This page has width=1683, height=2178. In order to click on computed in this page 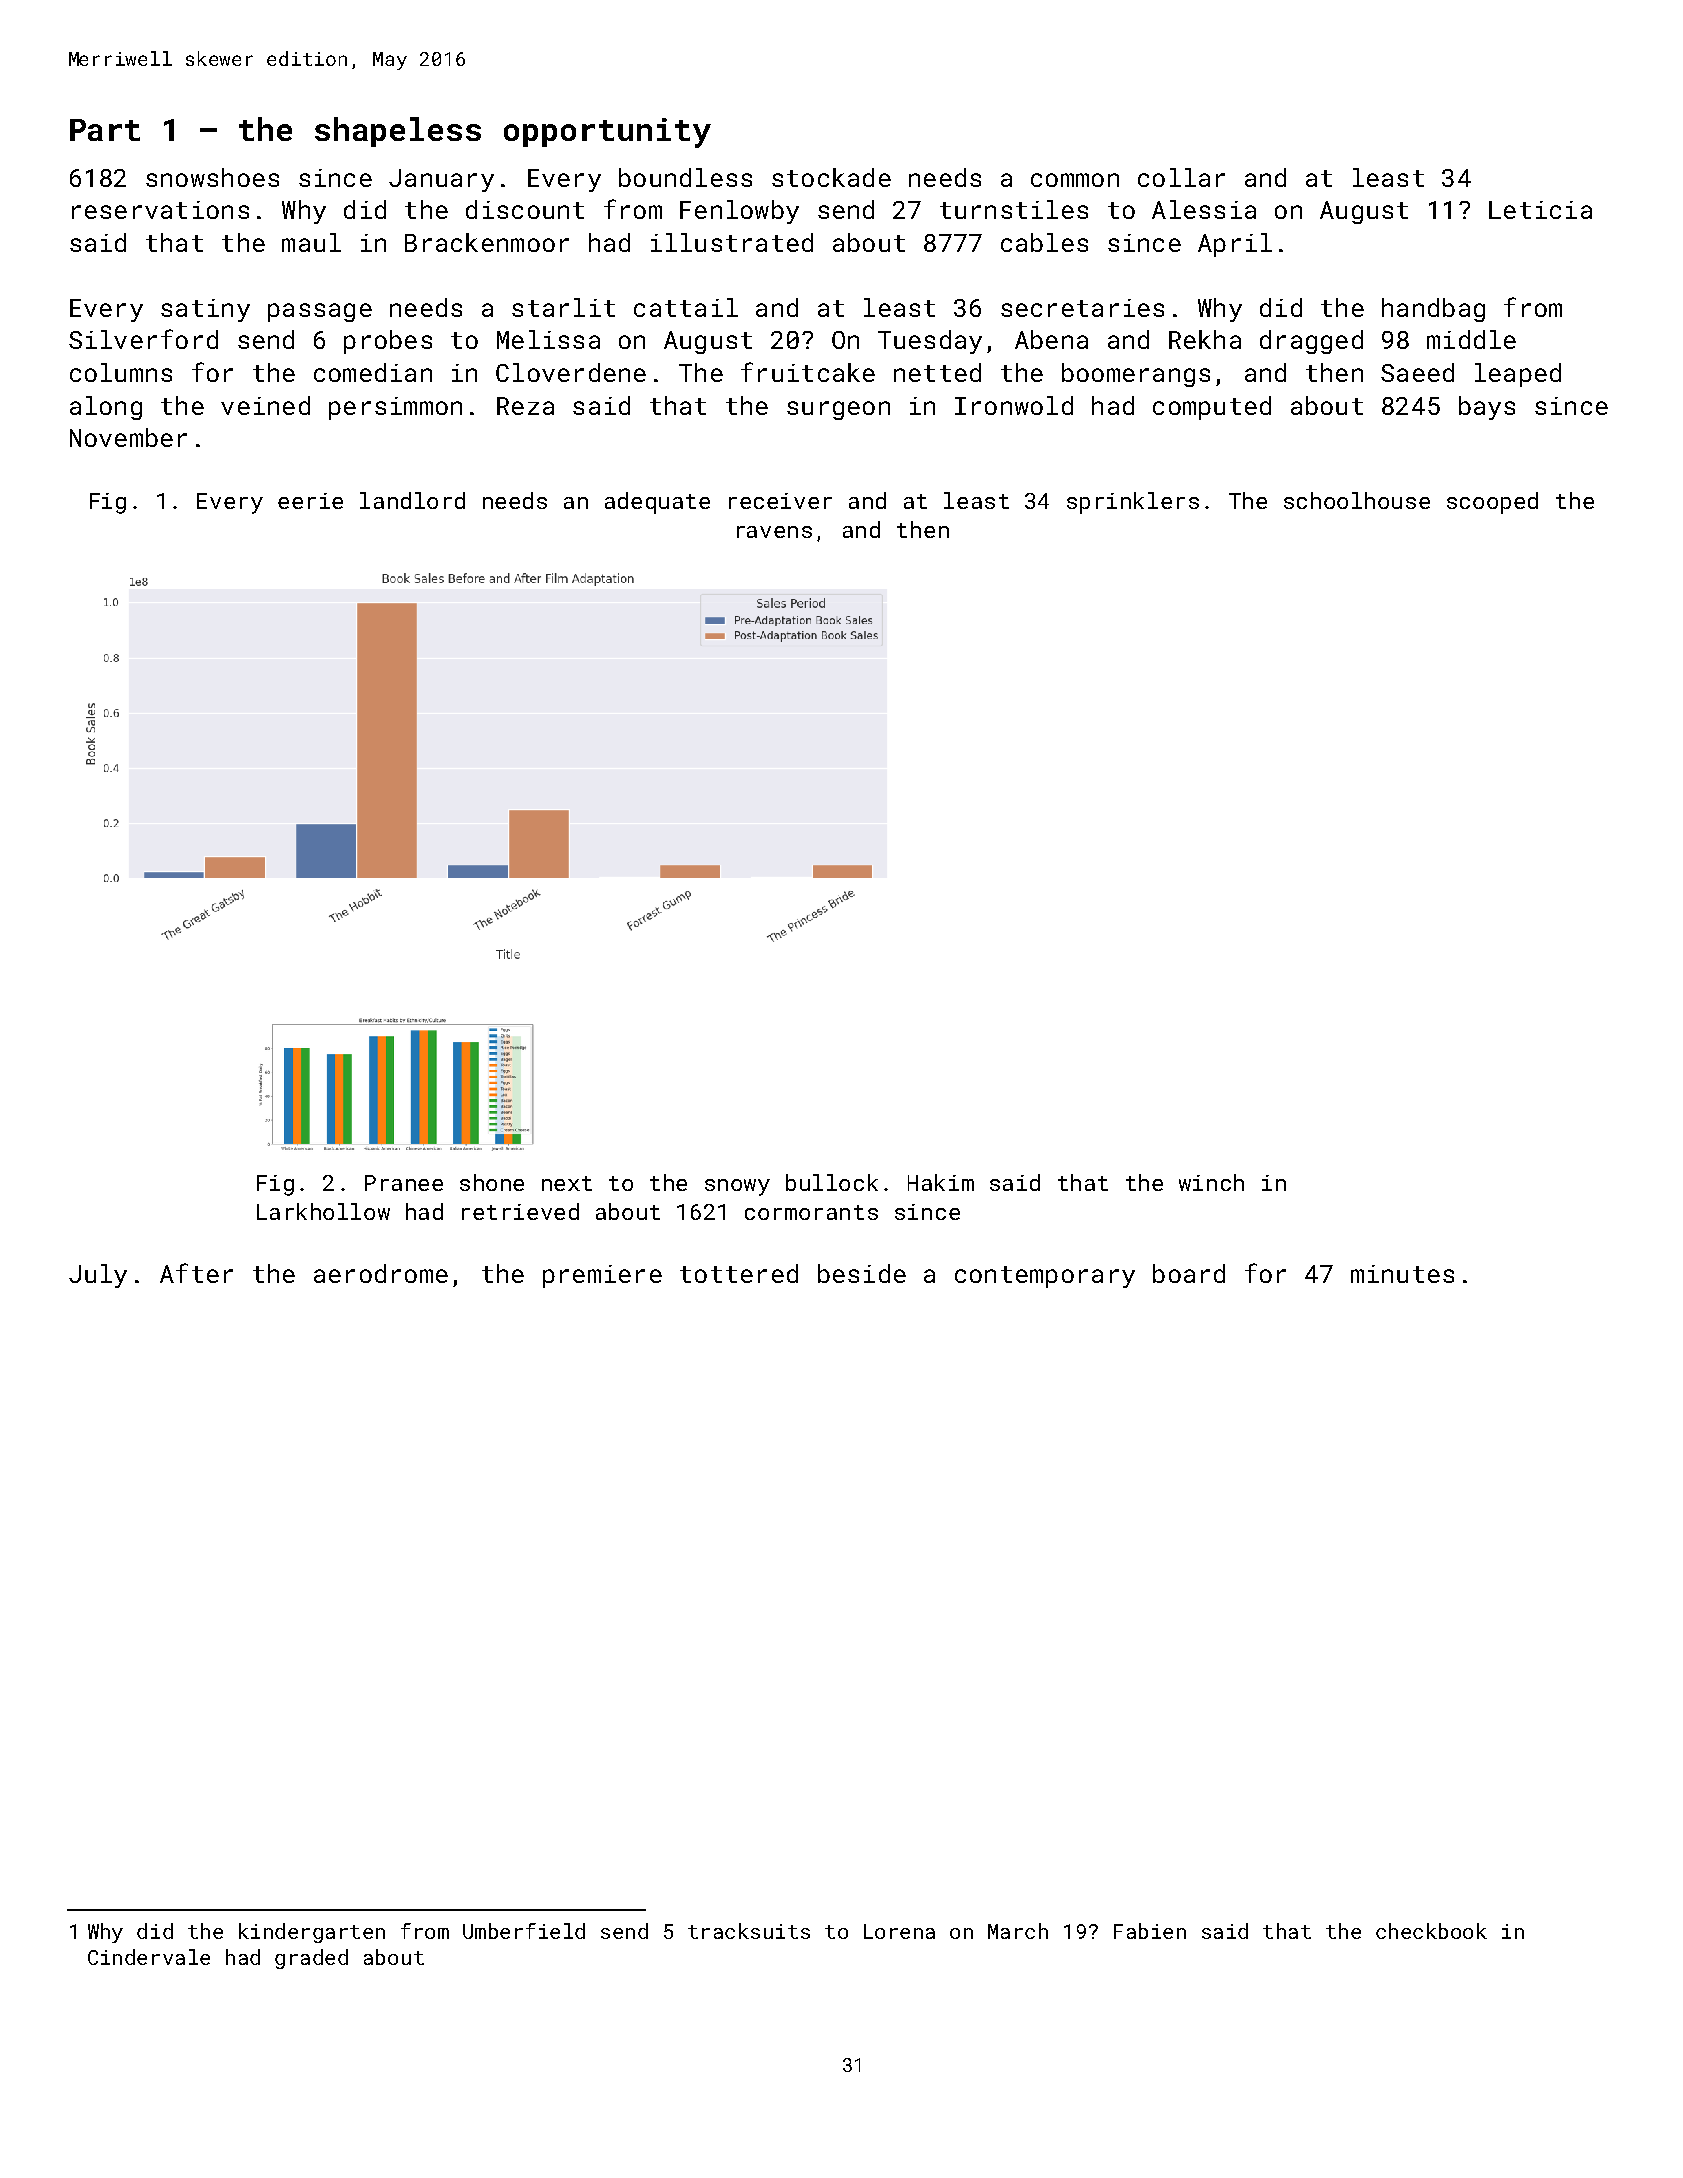, I will do `click(1212, 408)`.
